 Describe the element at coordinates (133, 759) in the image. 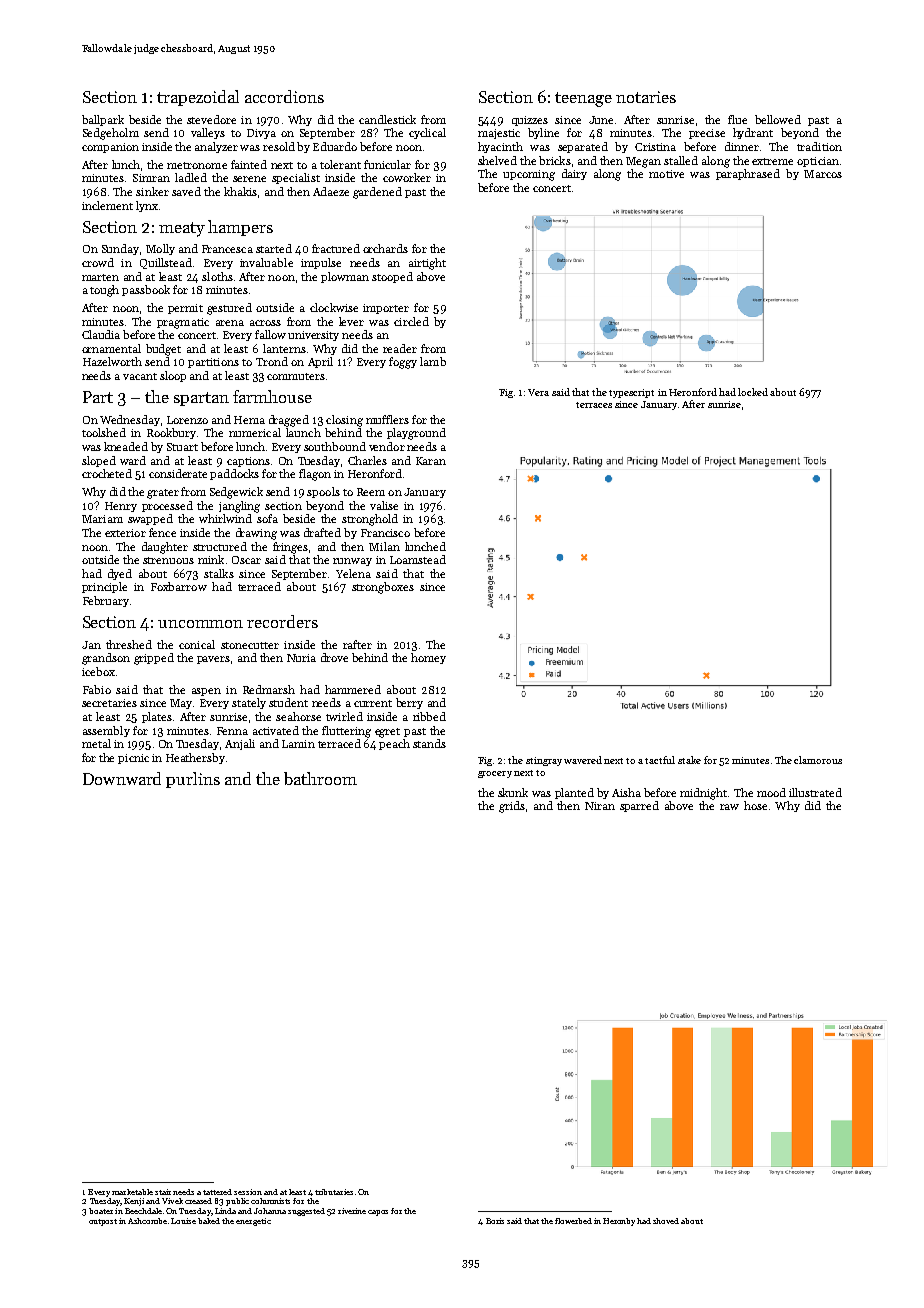

I see `picnic` at that location.
